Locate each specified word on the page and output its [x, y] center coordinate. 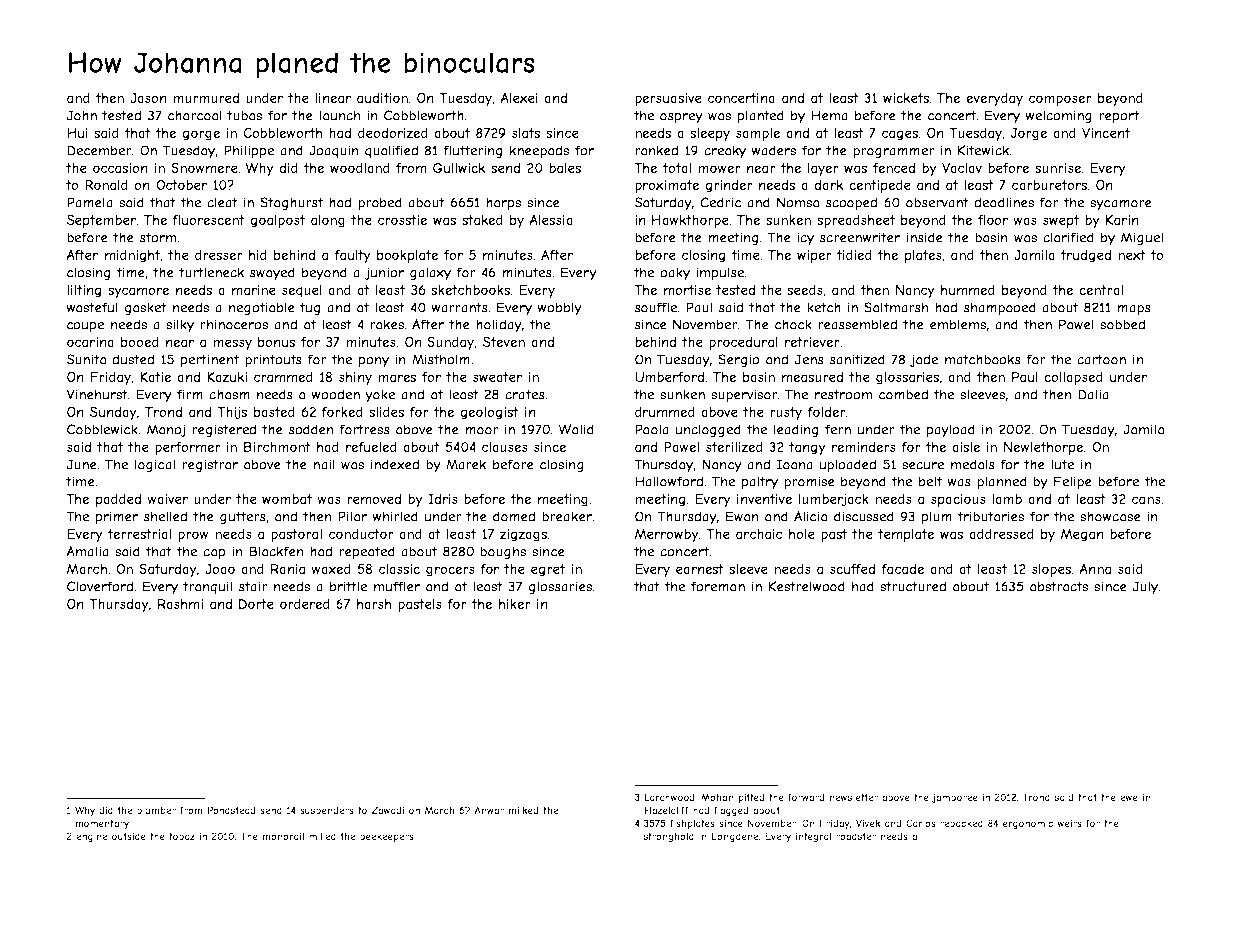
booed [140, 342]
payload [951, 431]
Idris [443, 499]
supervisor [744, 396]
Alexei [519, 97]
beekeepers [387, 837]
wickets [906, 98]
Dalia [1093, 394]
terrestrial [139, 534]
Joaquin [334, 151]
